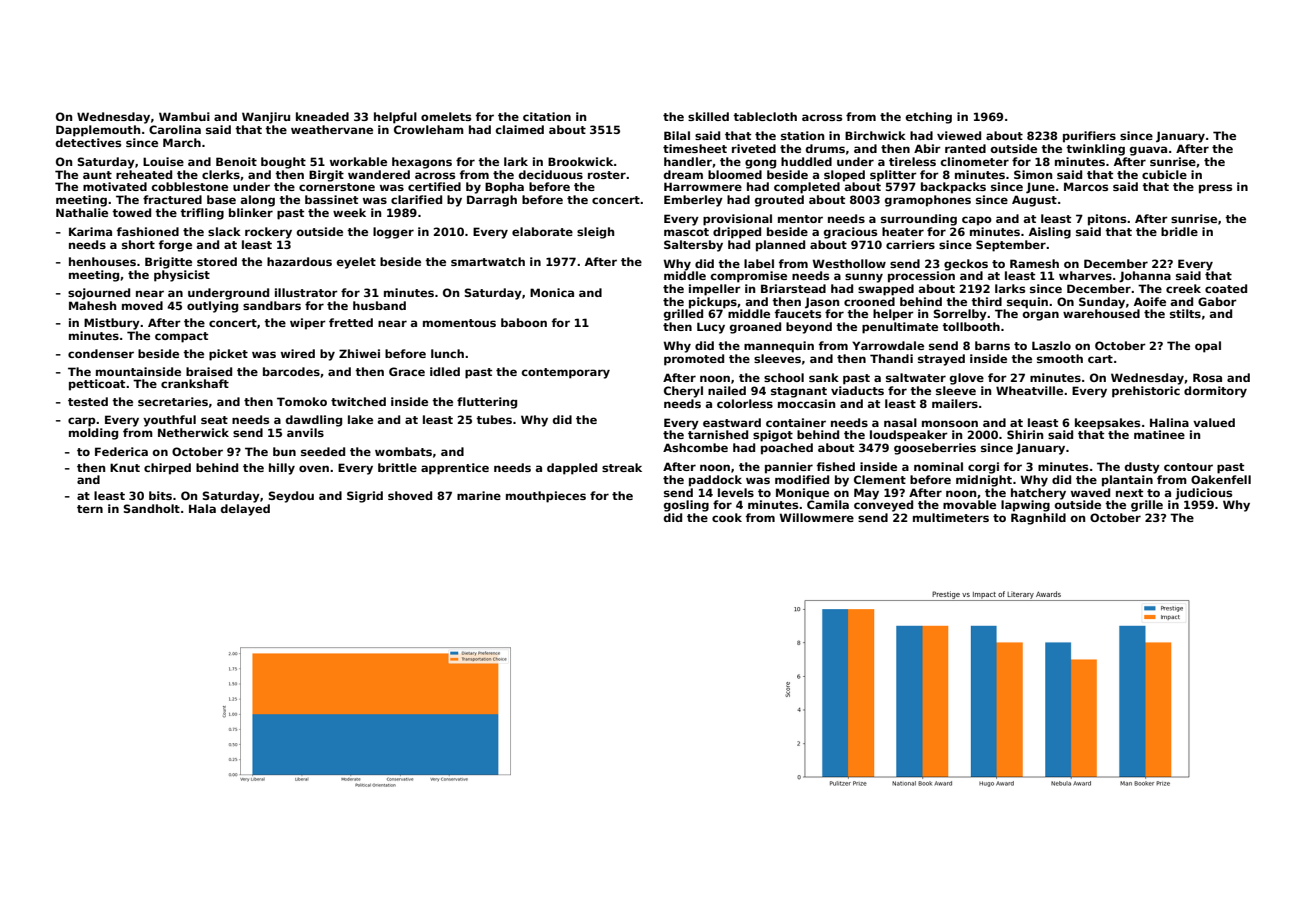 The width and height of the screenshot is (1308, 924). I want to click on Bilal, so click(677, 135).
